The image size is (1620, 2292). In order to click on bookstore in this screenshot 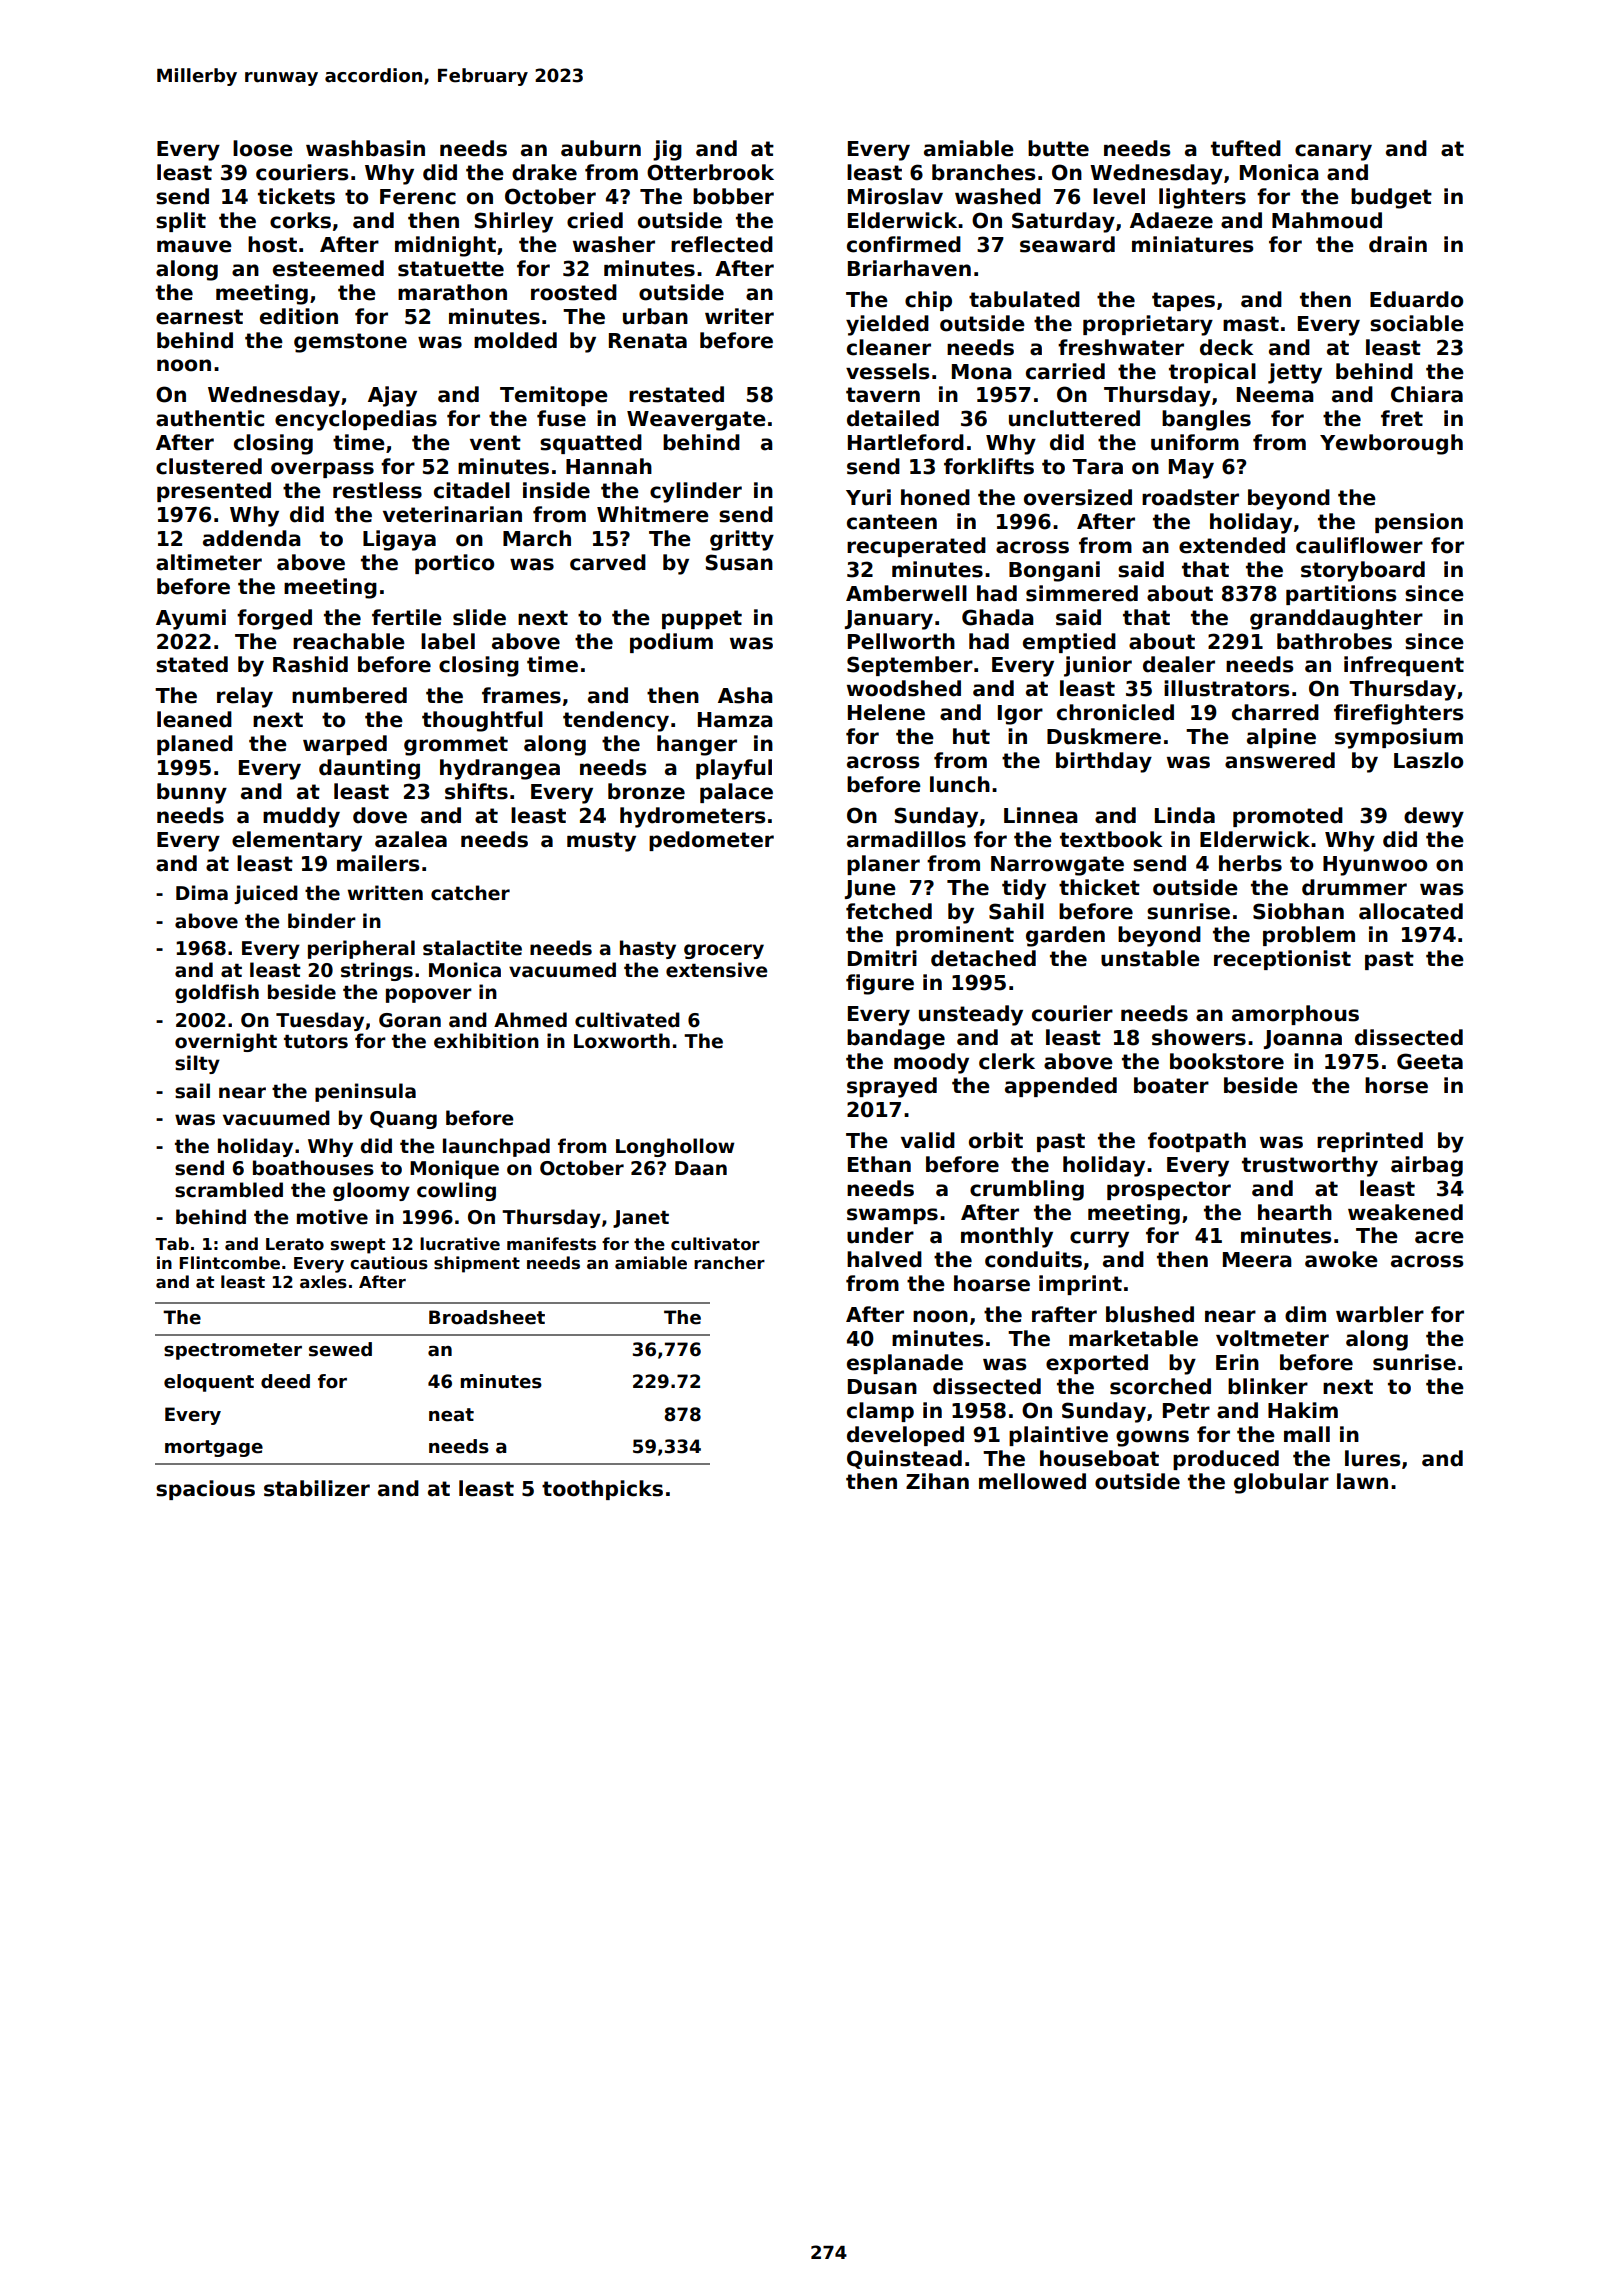, I will do `click(1227, 1061)`.
